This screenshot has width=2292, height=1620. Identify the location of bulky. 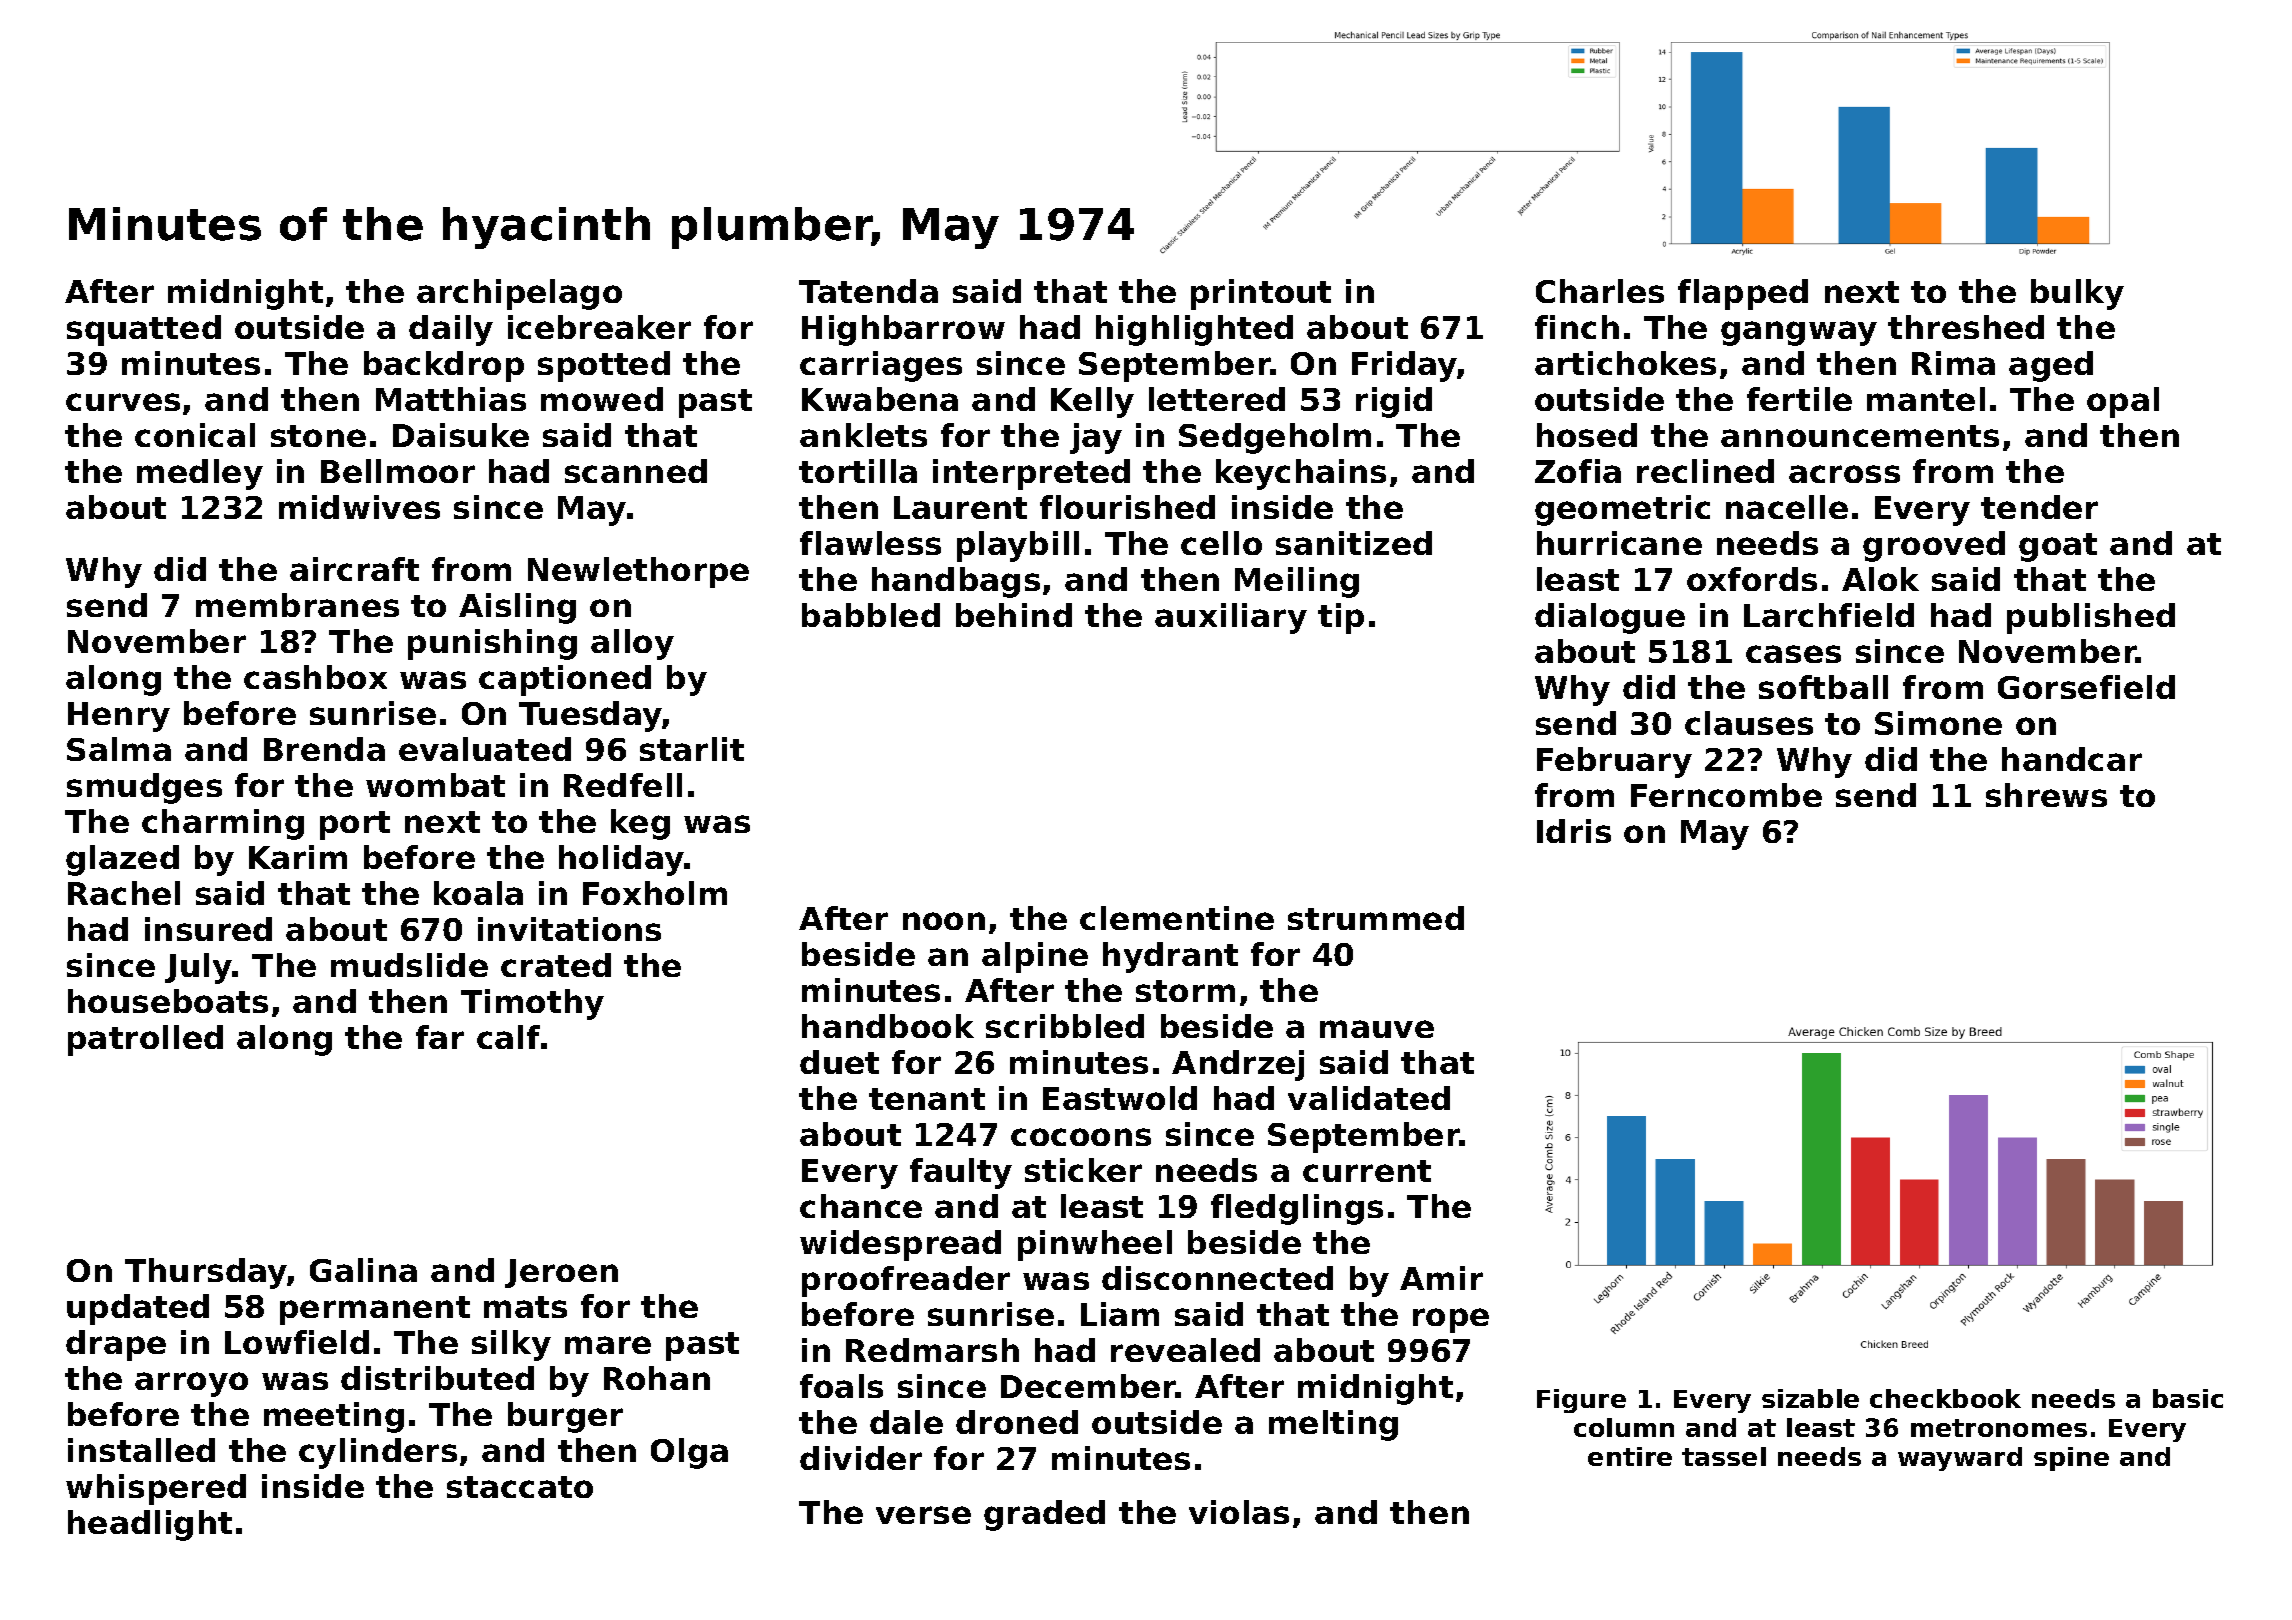
(2077, 294).
